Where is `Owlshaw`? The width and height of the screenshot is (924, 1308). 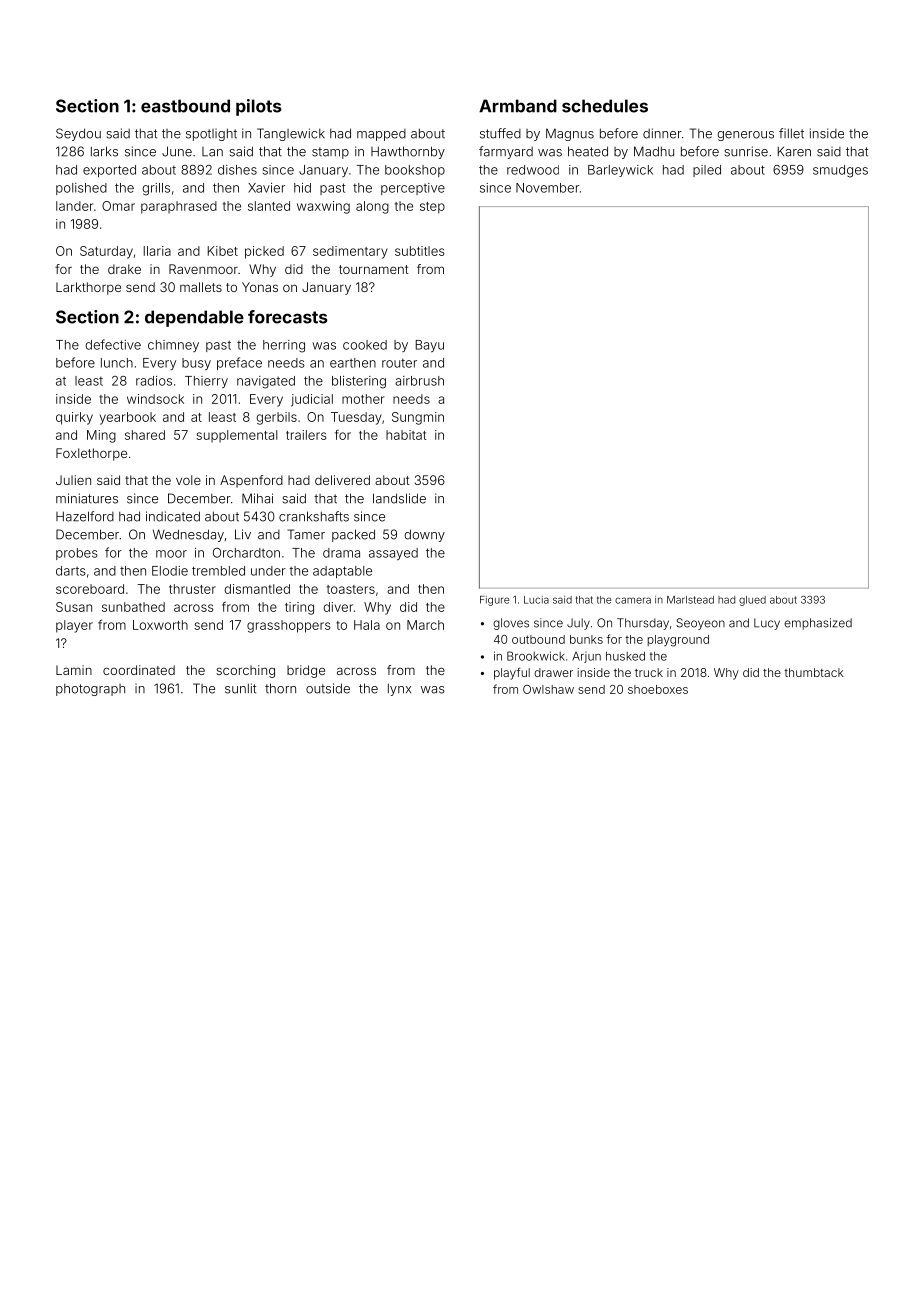
Owlshaw is located at coordinates (548, 689).
